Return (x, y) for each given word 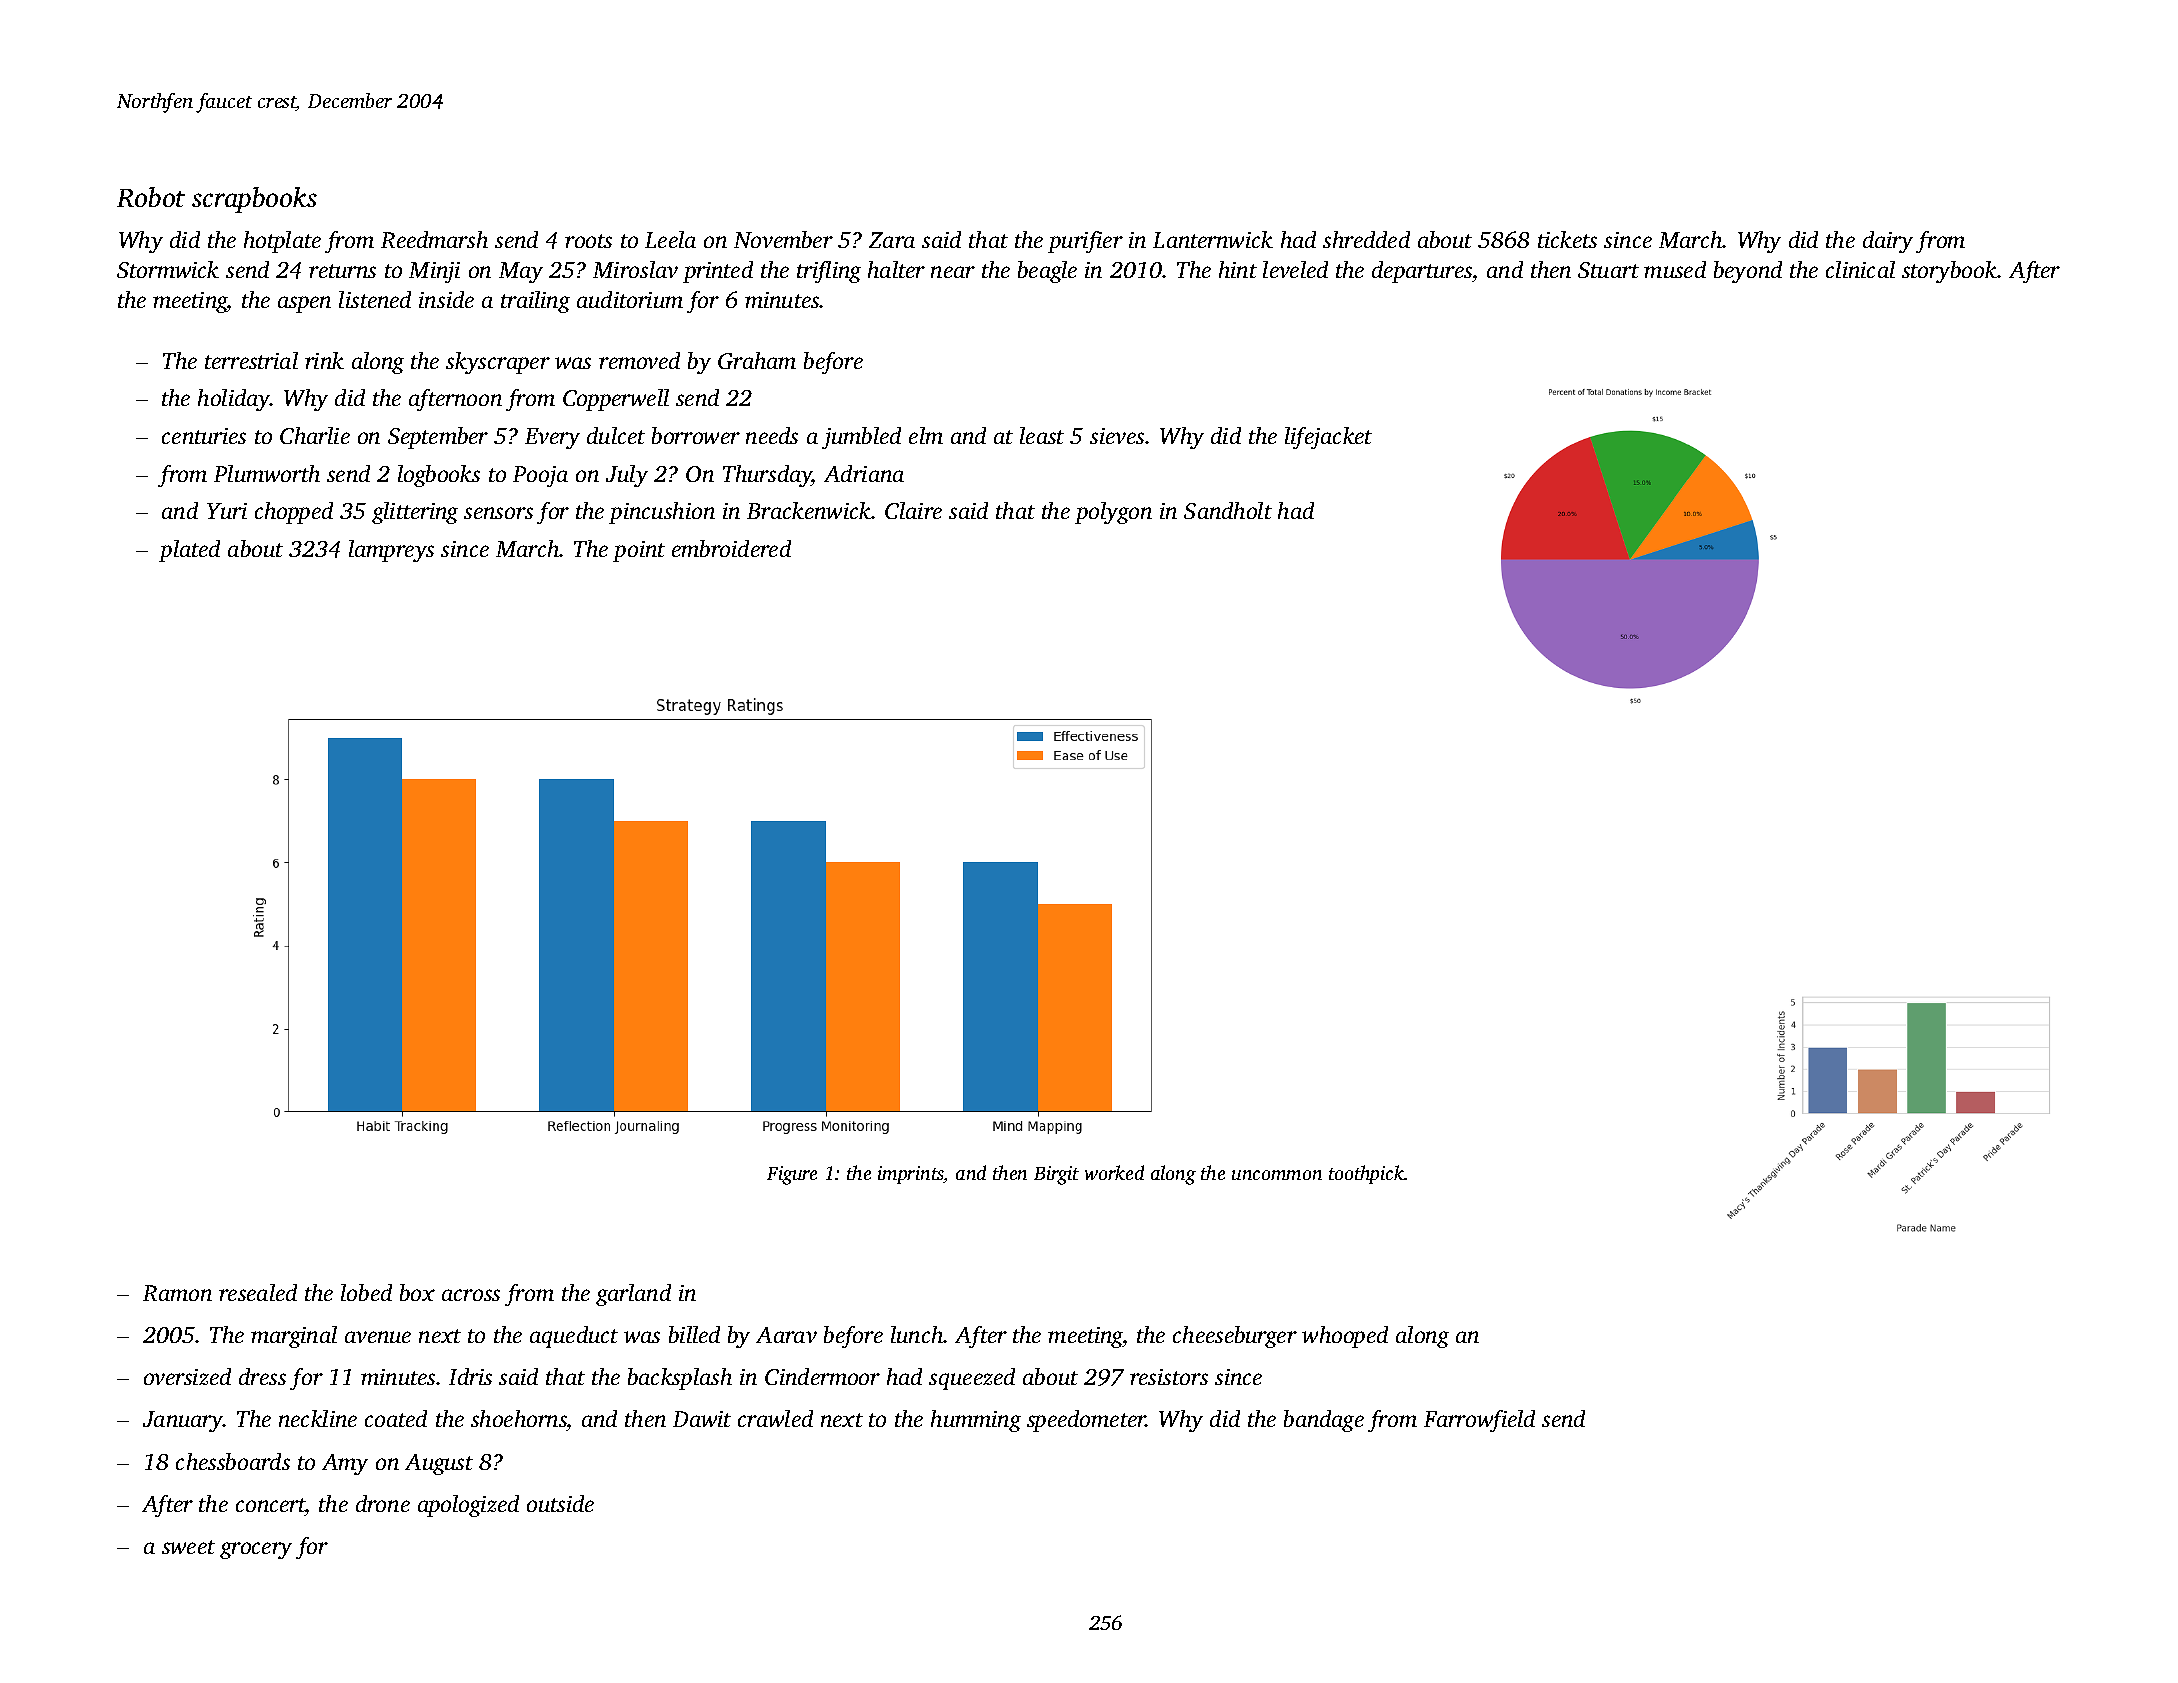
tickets (1567, 239)
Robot (151, 197)
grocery (256, 1550)
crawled (775, 1418)
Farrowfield (1479, 1421)
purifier (1085, 242)
